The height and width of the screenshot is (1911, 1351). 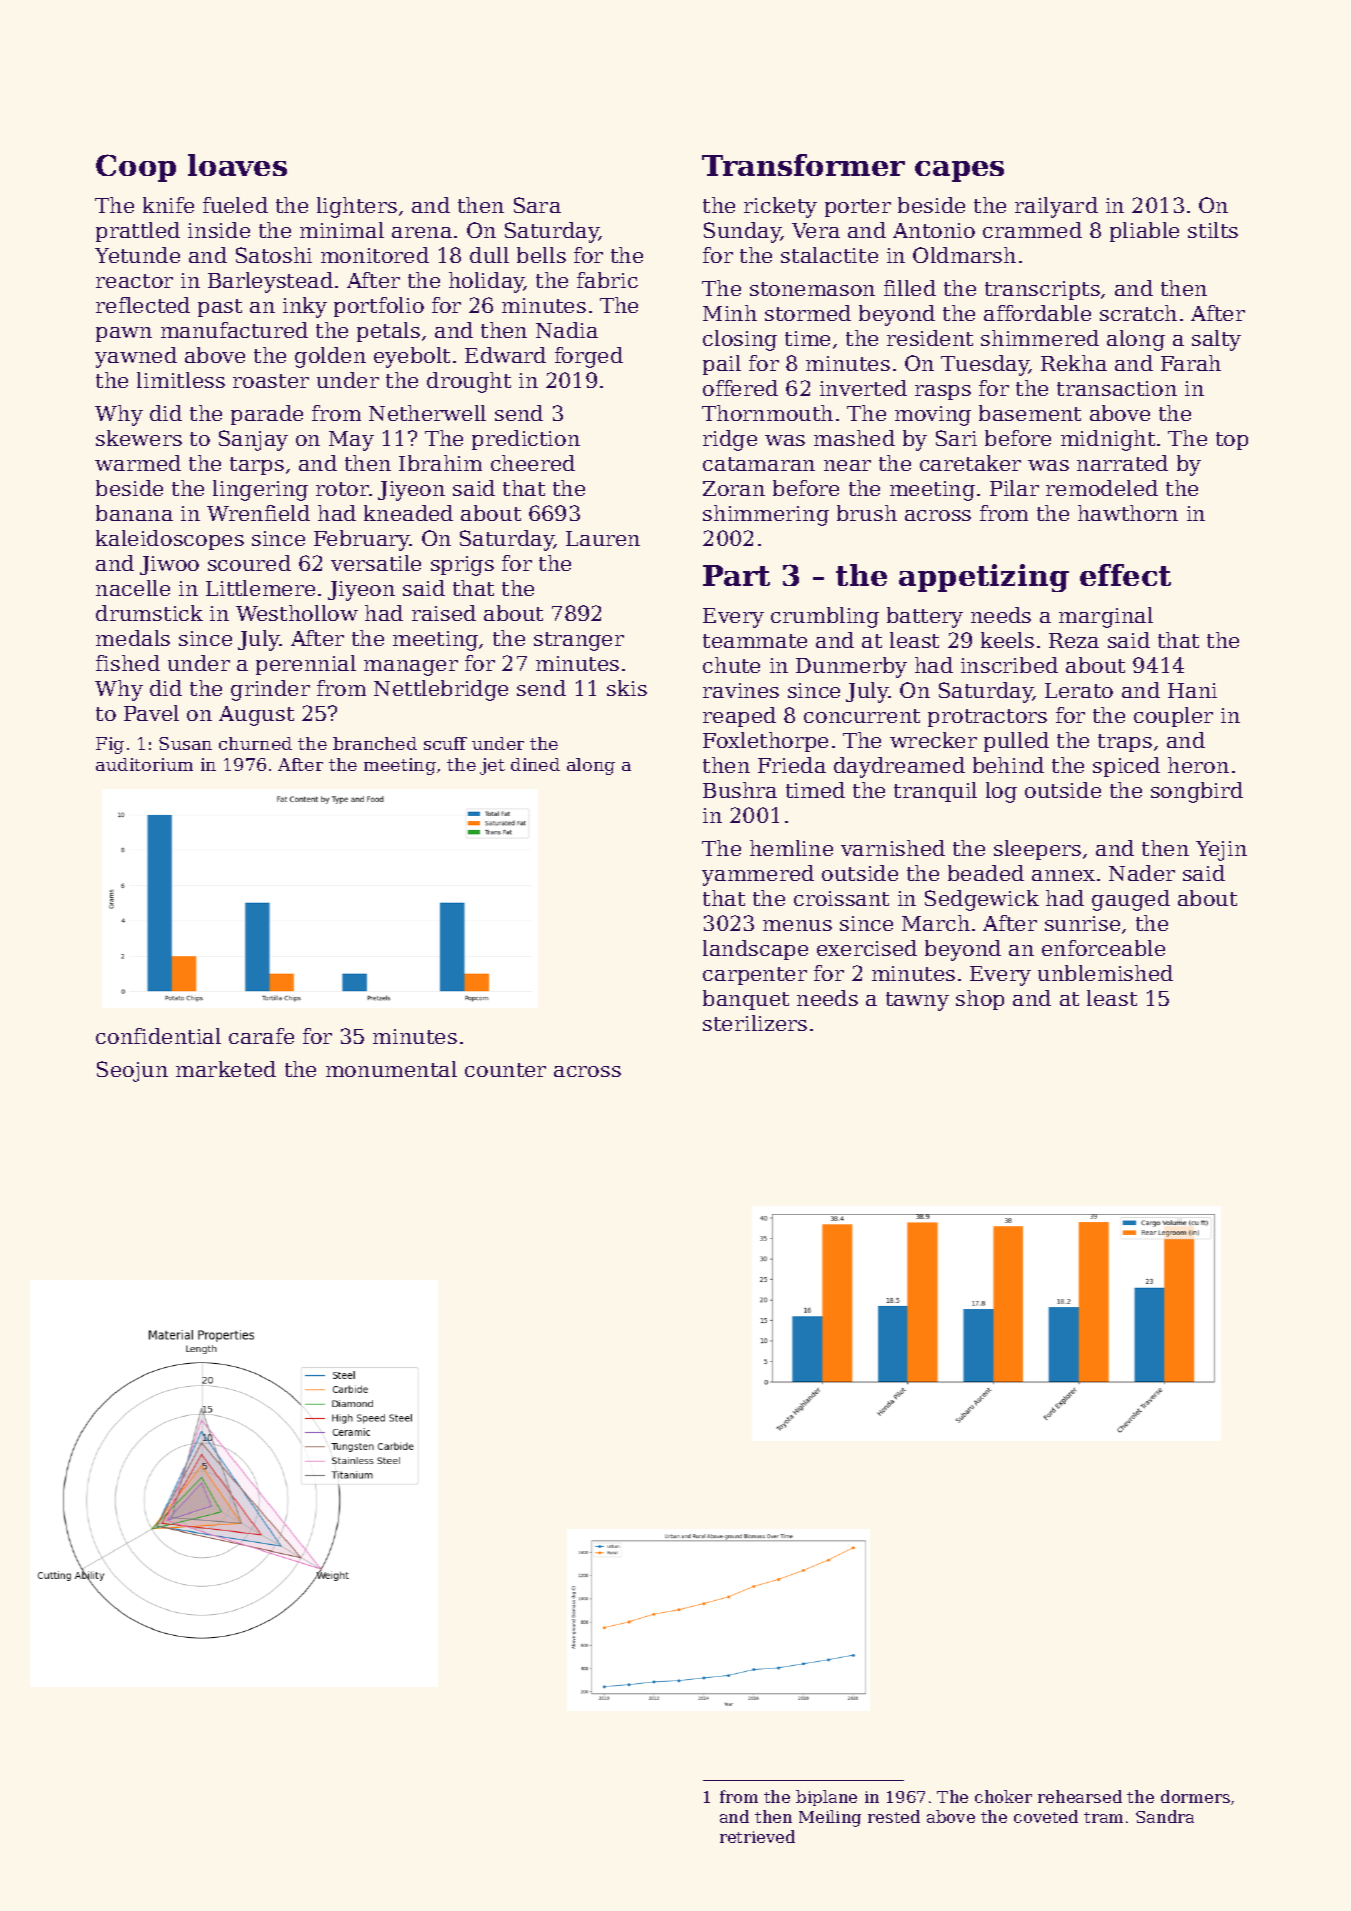 I want to click on parade, so click(x=267, y=415).
